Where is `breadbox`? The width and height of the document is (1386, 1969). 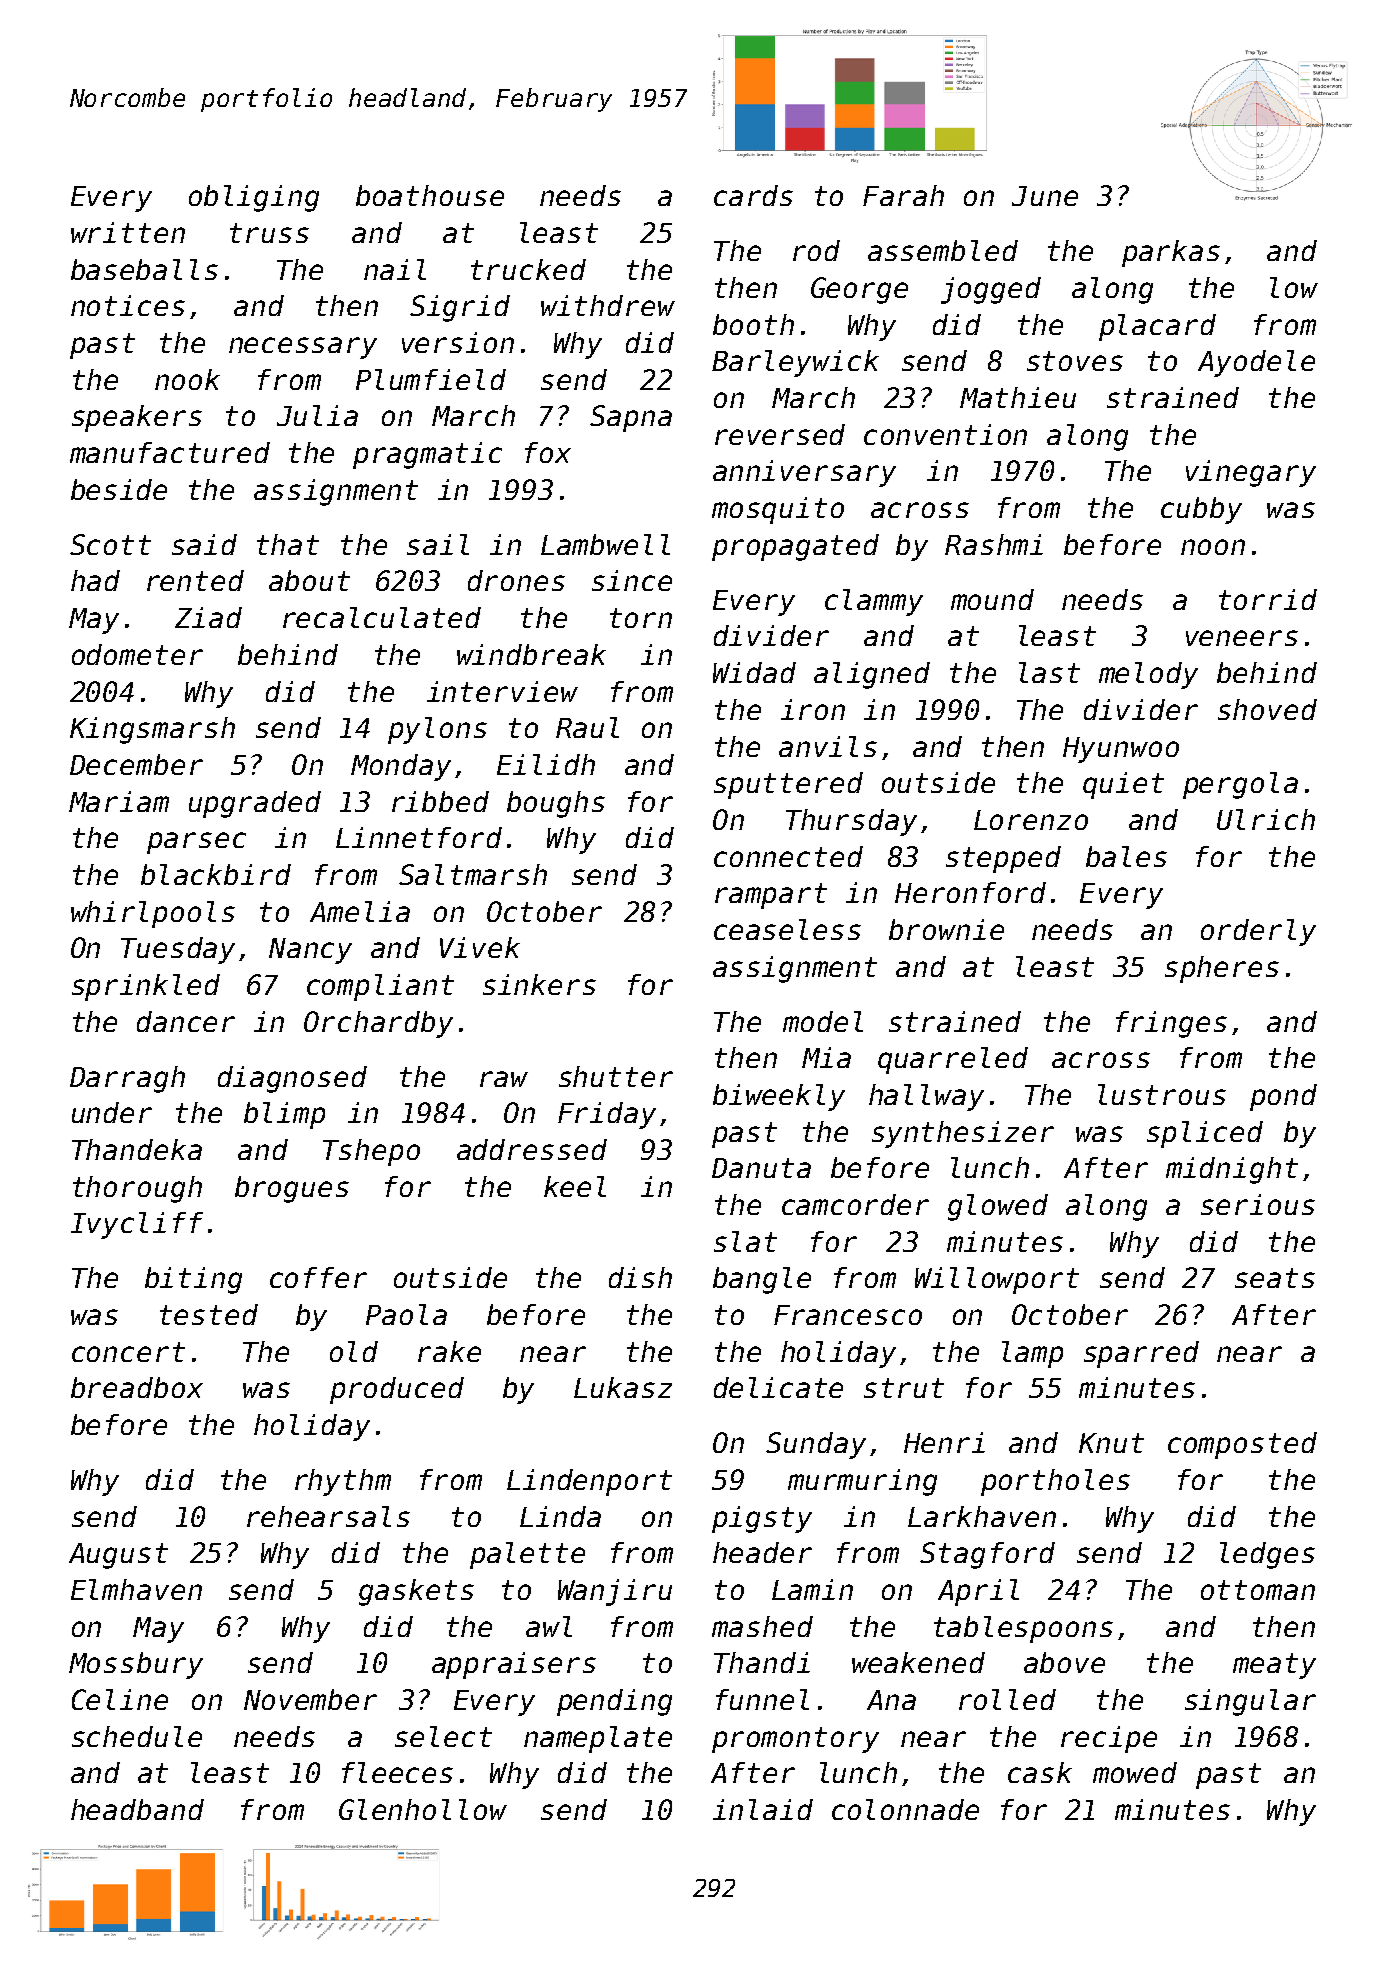
breadbox is located at coordinates (137, 1387).
